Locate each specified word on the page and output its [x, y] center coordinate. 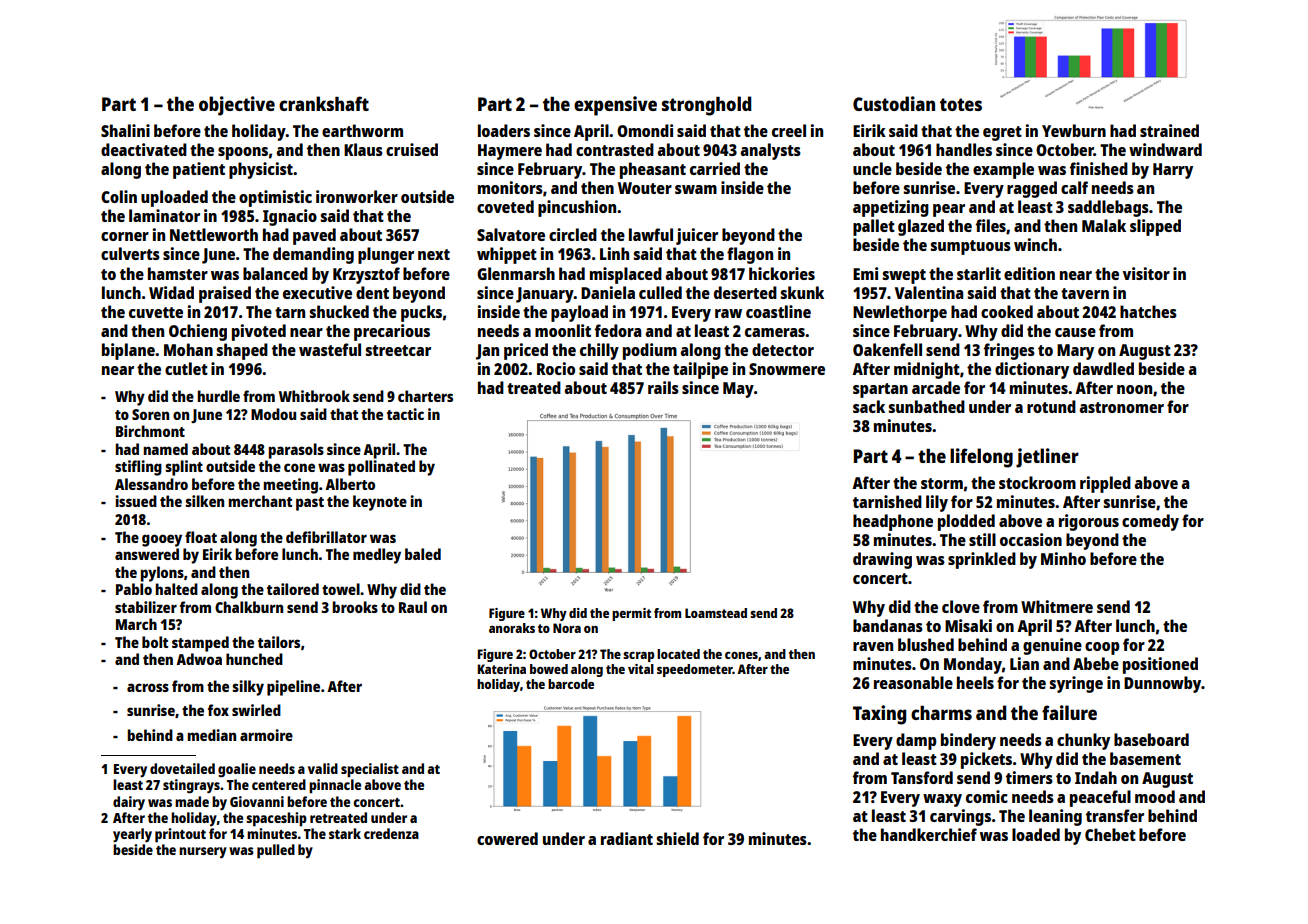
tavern [1085, 293]
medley [377, 556]
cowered [507, 838]
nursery [203, 852]
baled [423, 554]
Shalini [125, 130]
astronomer [1121, 407]
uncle [872, 168]
